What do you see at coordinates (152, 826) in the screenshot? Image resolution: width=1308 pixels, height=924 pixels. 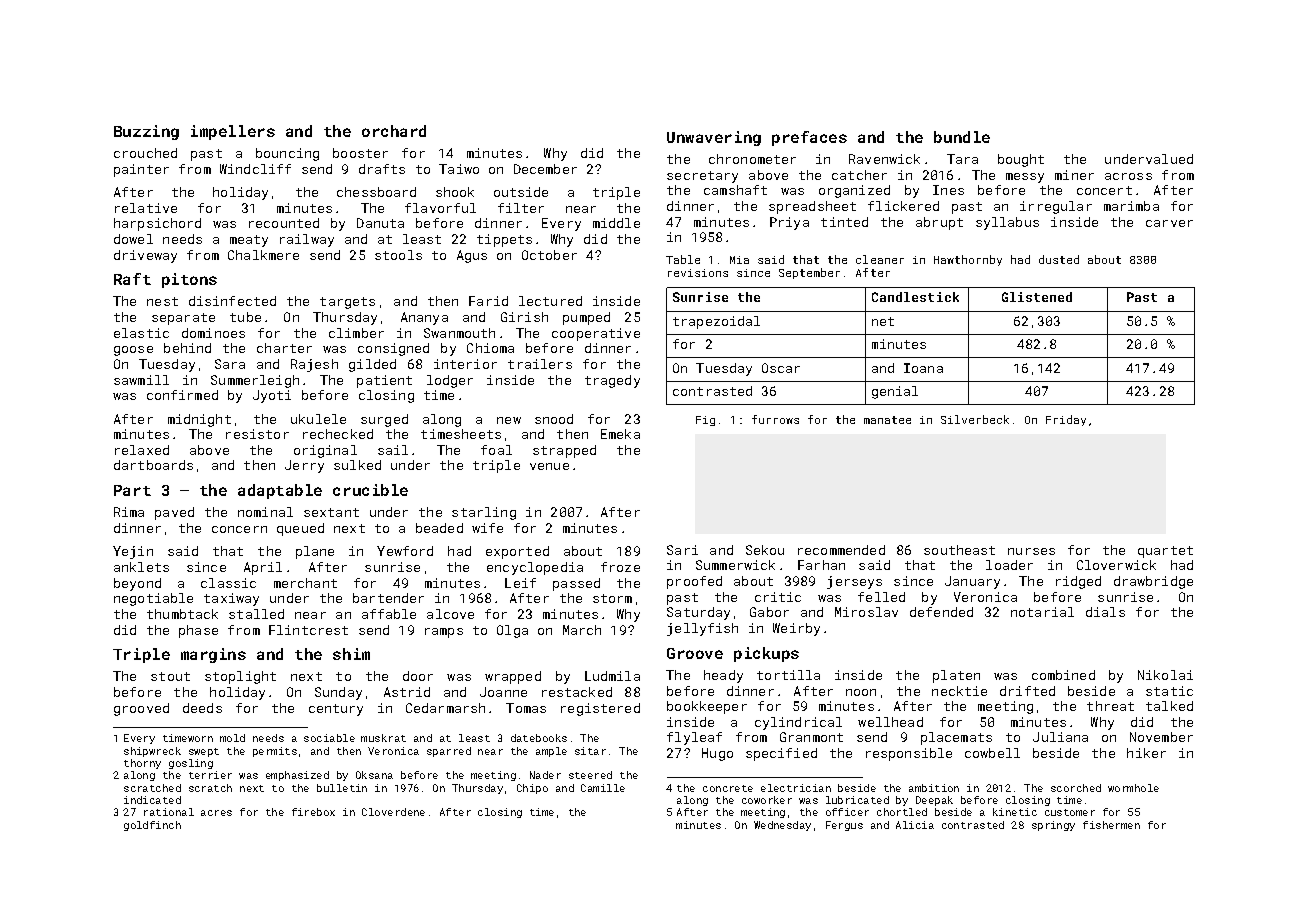 I see `goldfinch` at bounding box center [152, 826].
